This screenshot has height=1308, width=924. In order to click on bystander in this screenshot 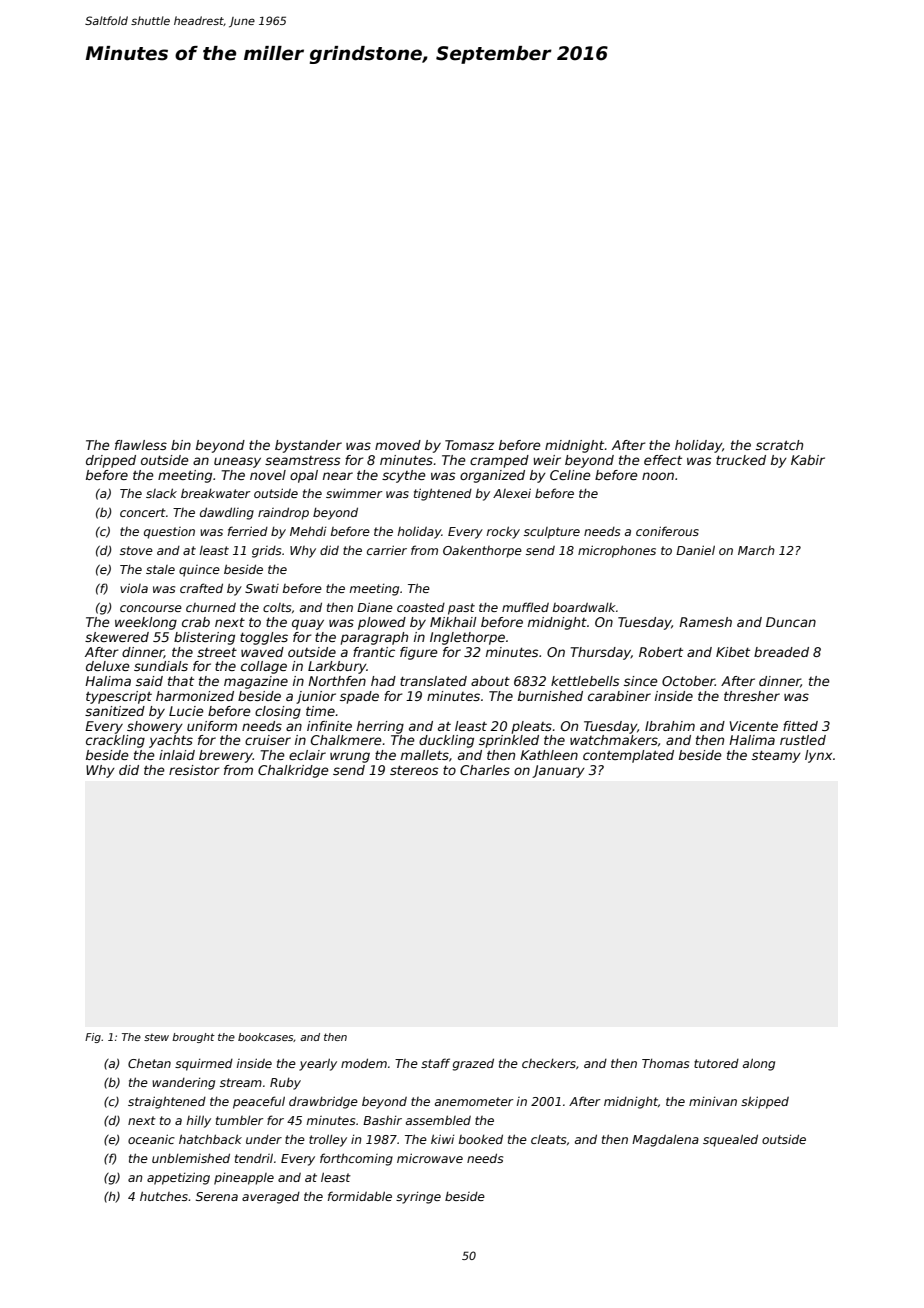, I will do `click(308, 446)`.
